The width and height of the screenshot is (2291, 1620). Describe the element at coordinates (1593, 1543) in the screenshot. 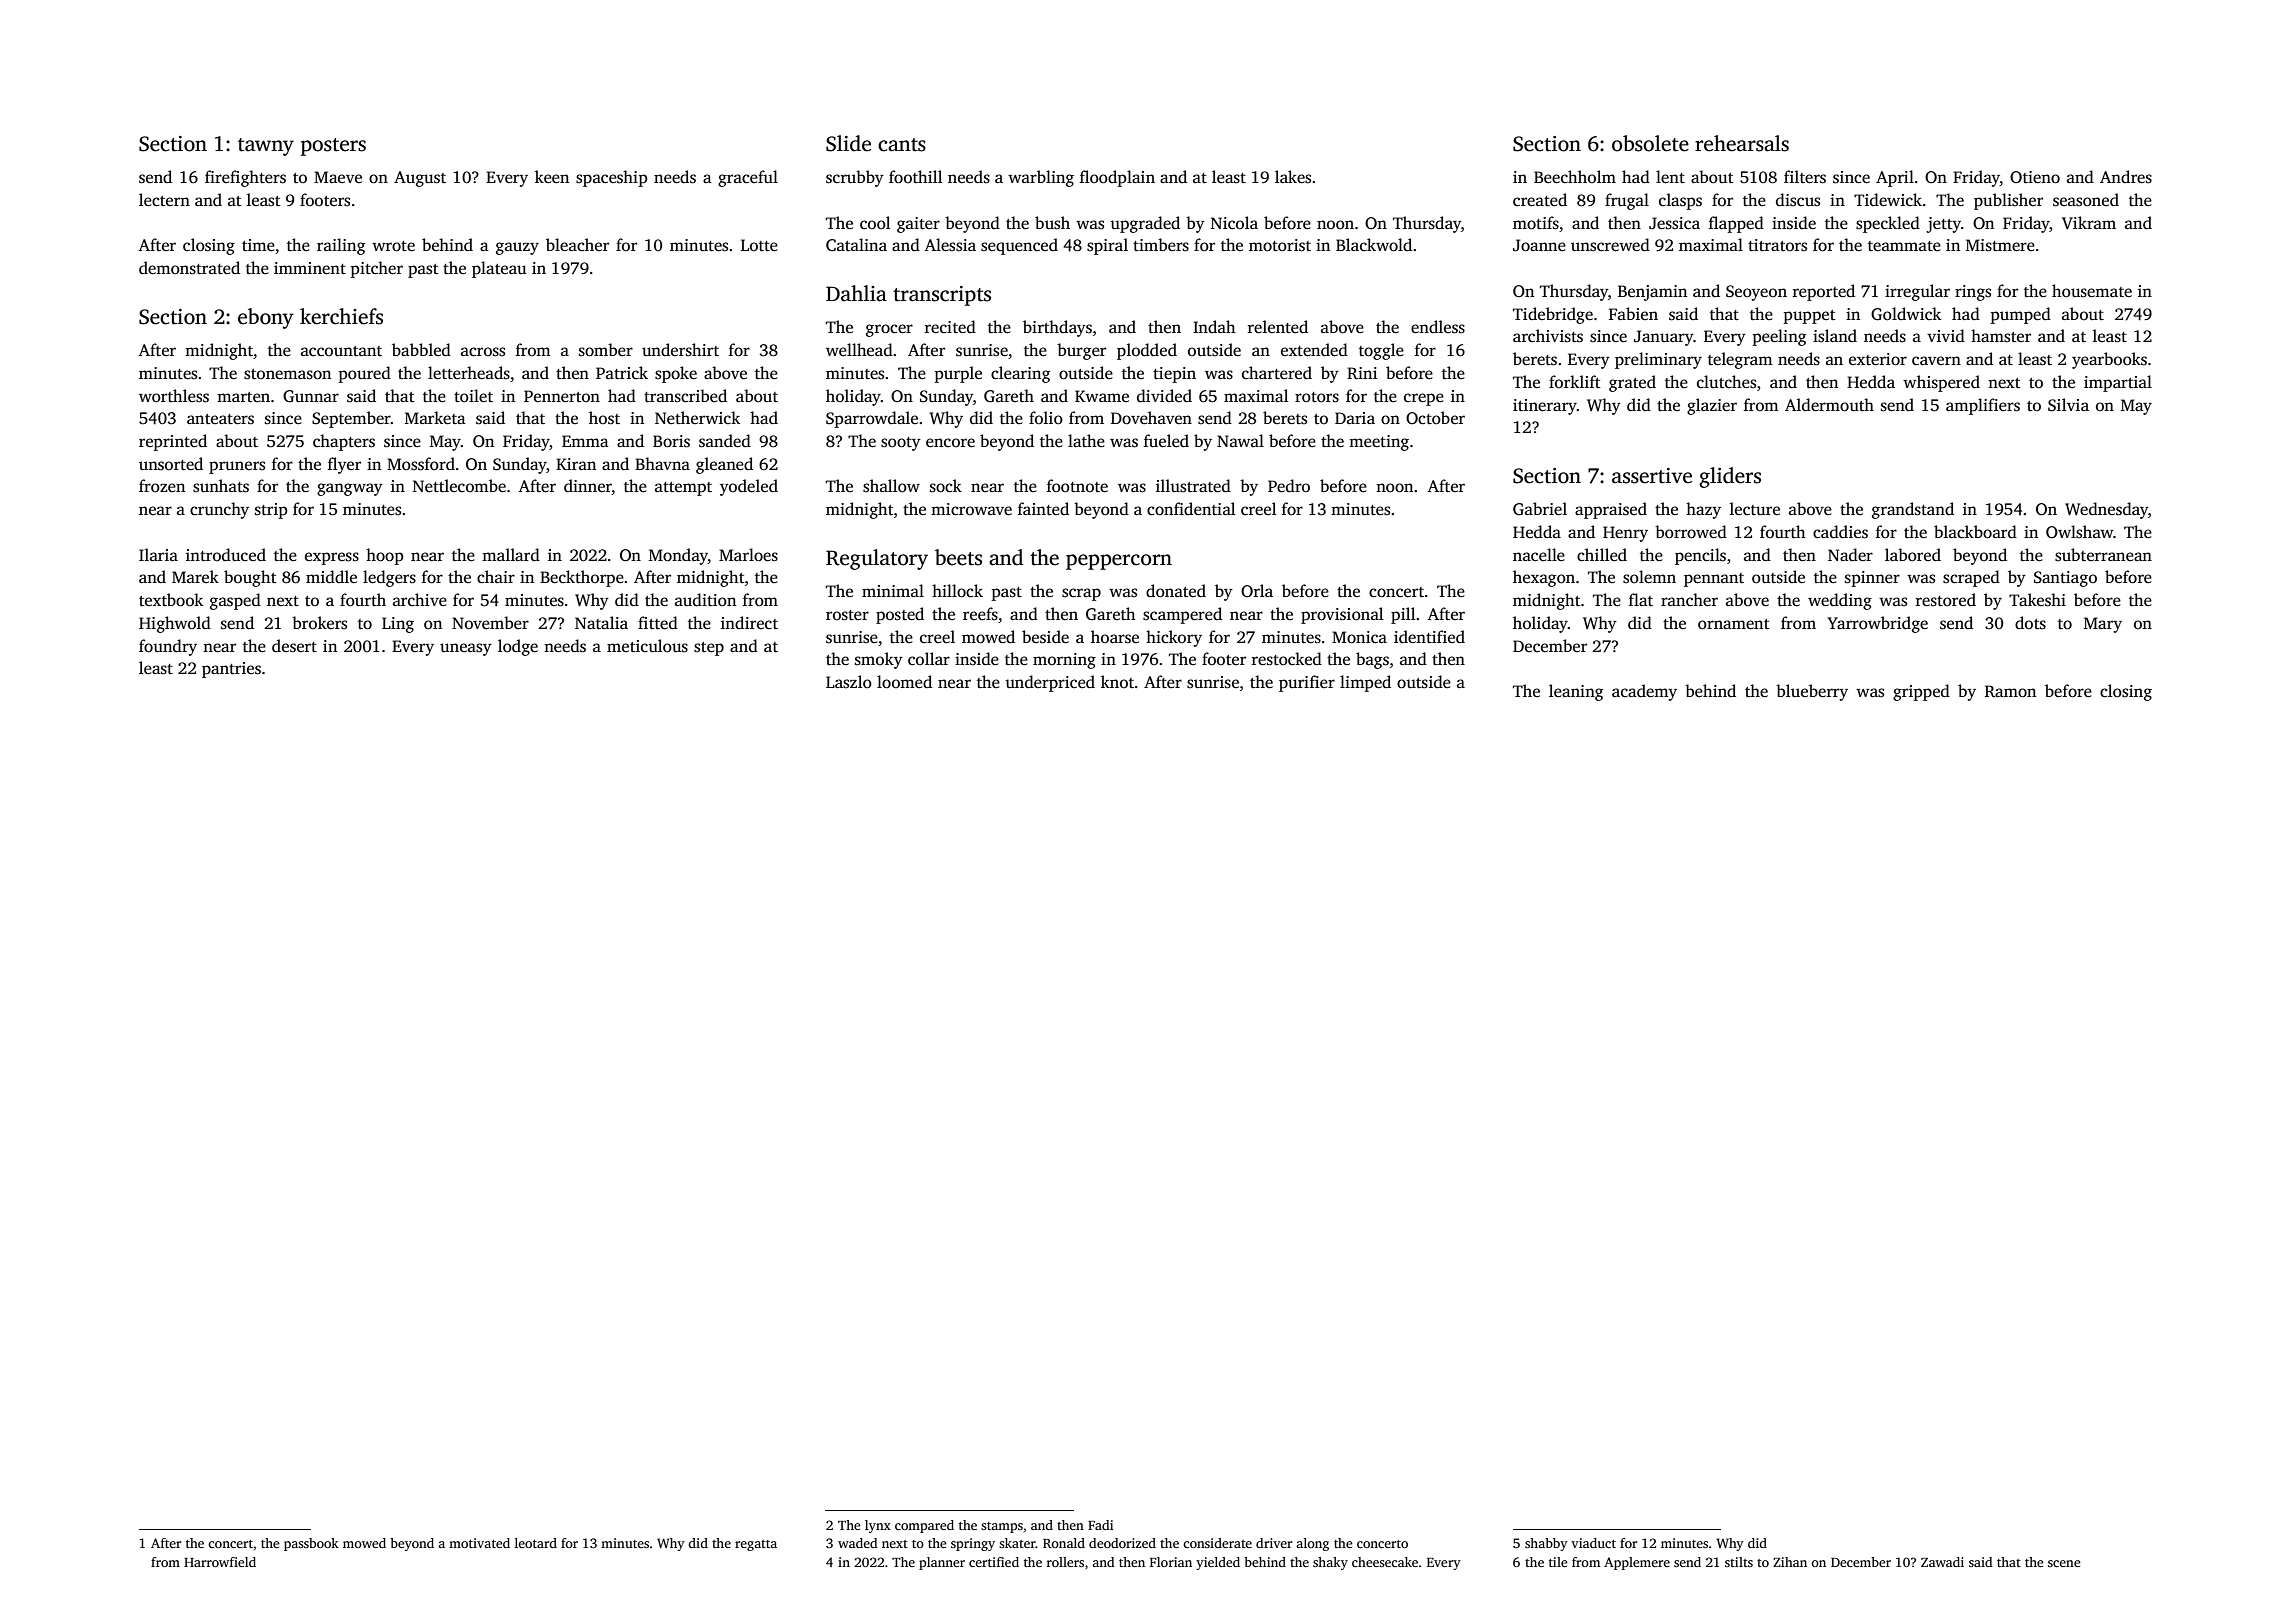

I see `viaduct` at that location.
